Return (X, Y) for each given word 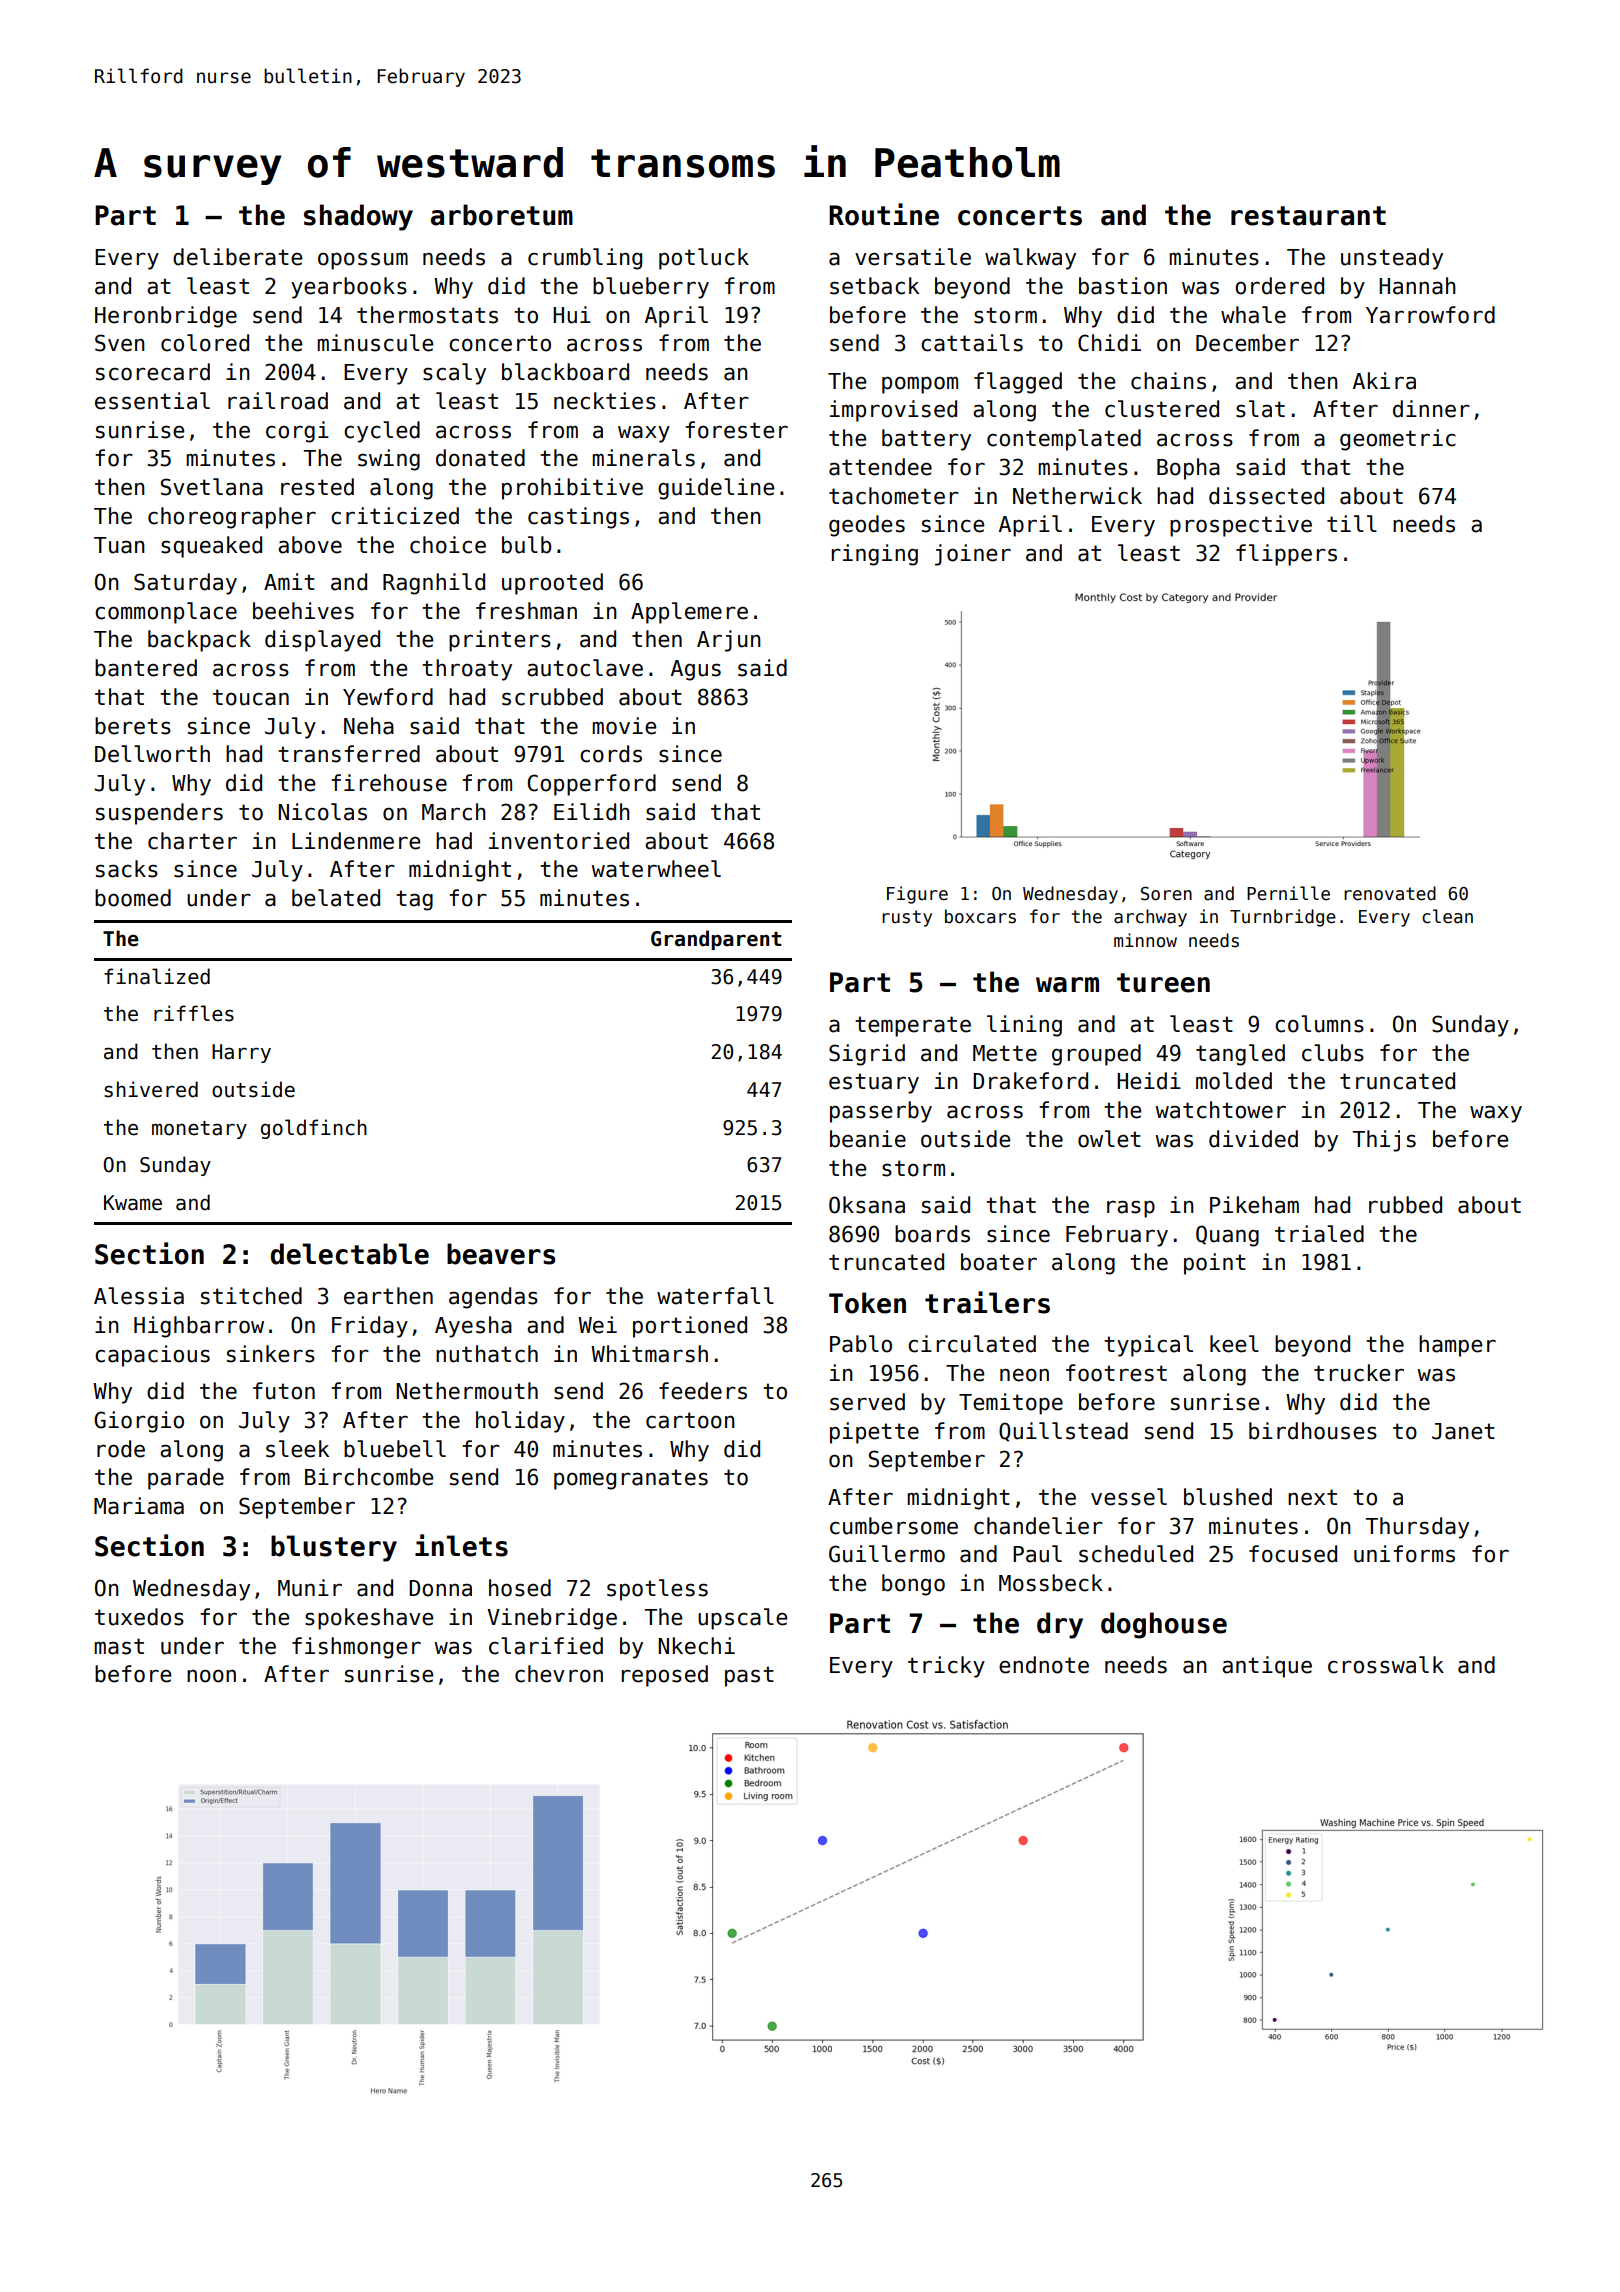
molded (1234, 1081)
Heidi (1149, 1081)
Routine (884, 214)
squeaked (211, 547)
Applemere (689, 613)
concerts (1020, 216)
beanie (868, 1139)
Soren (1166, 894)
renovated (1390, 893)
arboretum (502, 215)
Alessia (139, 1296)
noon (211, 1676)
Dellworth (152, 754)
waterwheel (656, 869)
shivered (151, 1089)
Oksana (867, 1205)
